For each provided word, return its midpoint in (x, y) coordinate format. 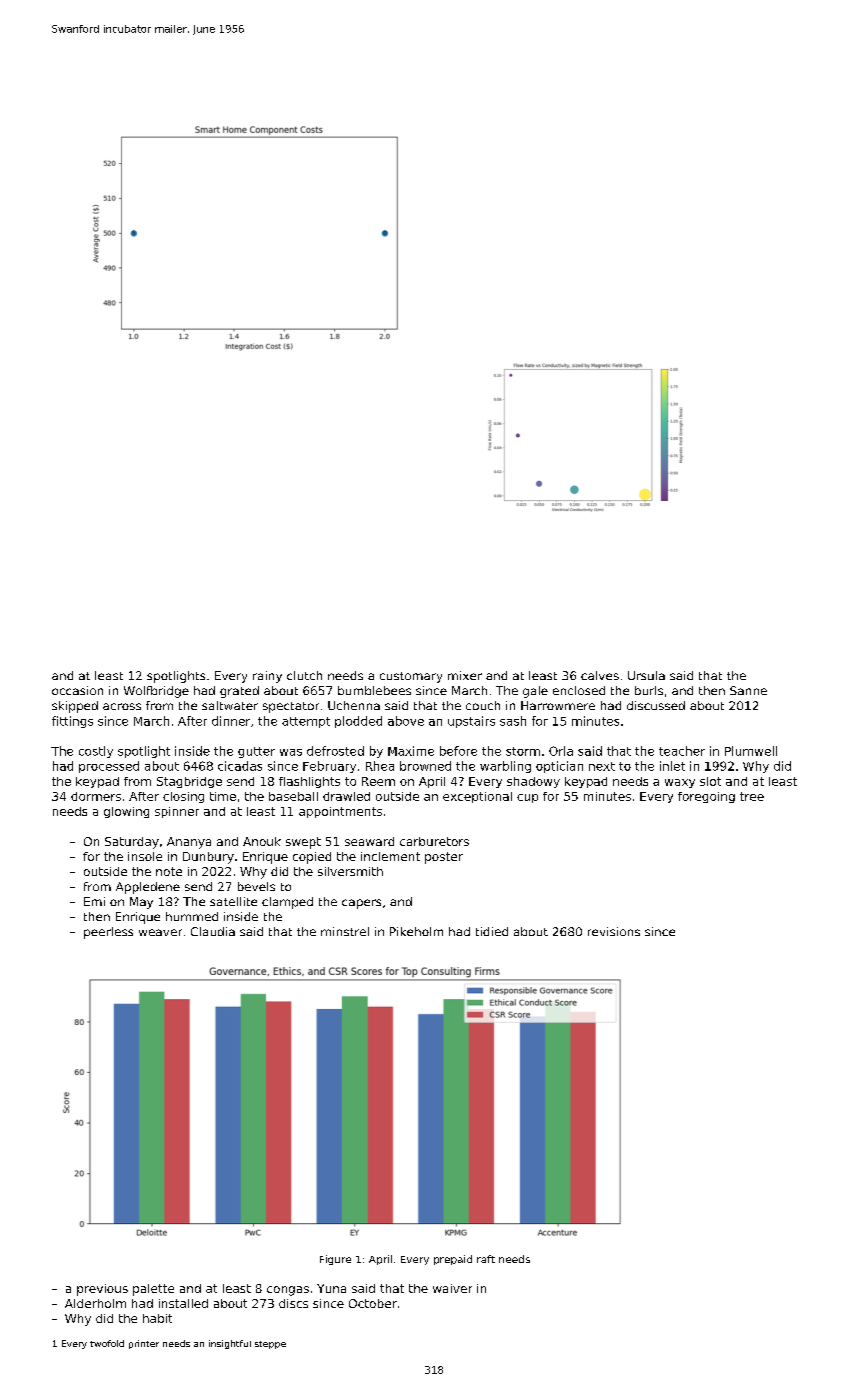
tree (752, 796)
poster (444, 858)
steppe (270, 1345)
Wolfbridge (156, 692)
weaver (160, 932)
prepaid (453, 1260)
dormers (96, 796)
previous (102, 1290)
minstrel (345, 931)
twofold (107, 1343)
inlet (672, 766)
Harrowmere (558, 705)
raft (486, 1259)
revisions (614, 931)
